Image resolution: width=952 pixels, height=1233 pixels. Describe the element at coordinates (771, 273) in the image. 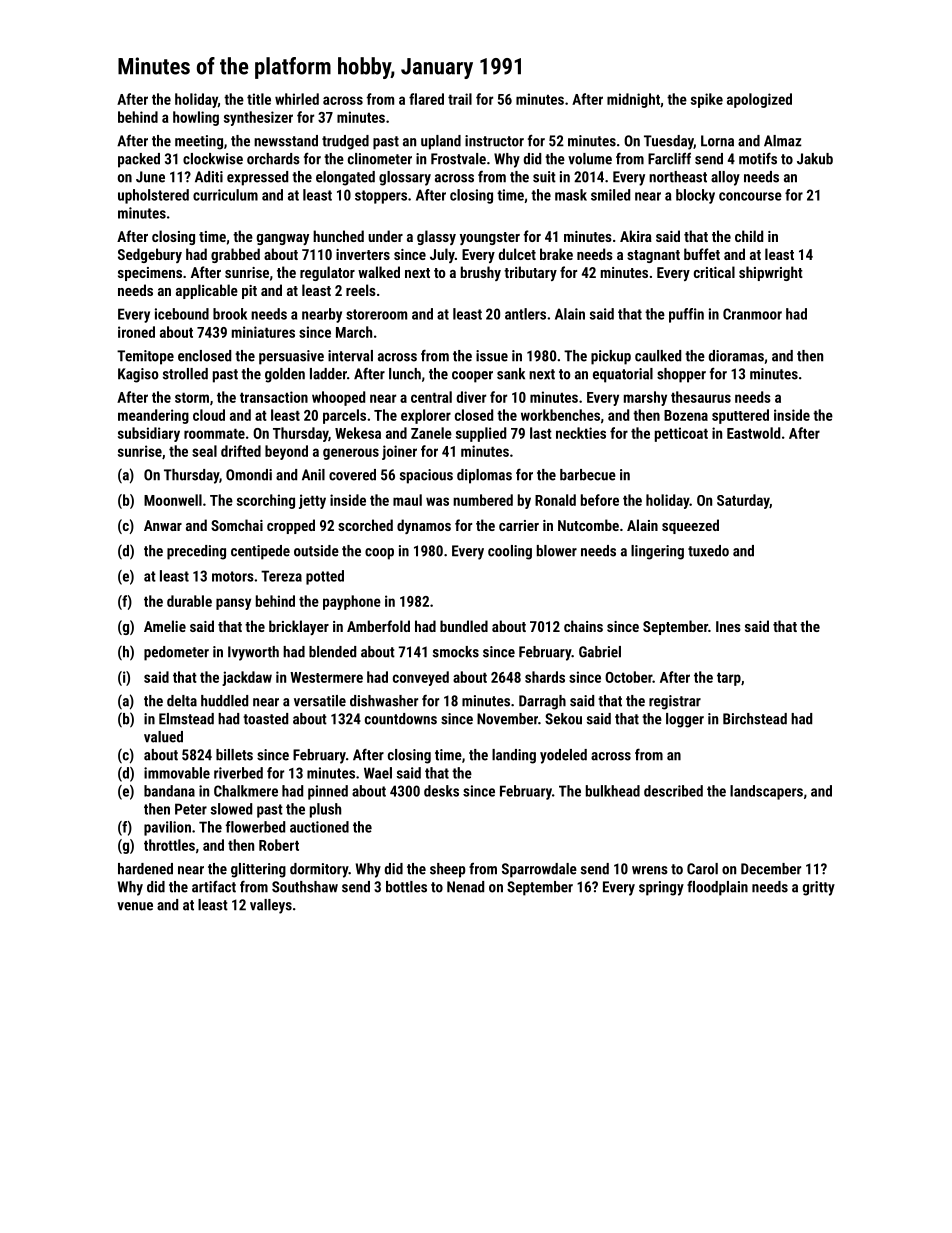

I see `shipwright` at that location.
